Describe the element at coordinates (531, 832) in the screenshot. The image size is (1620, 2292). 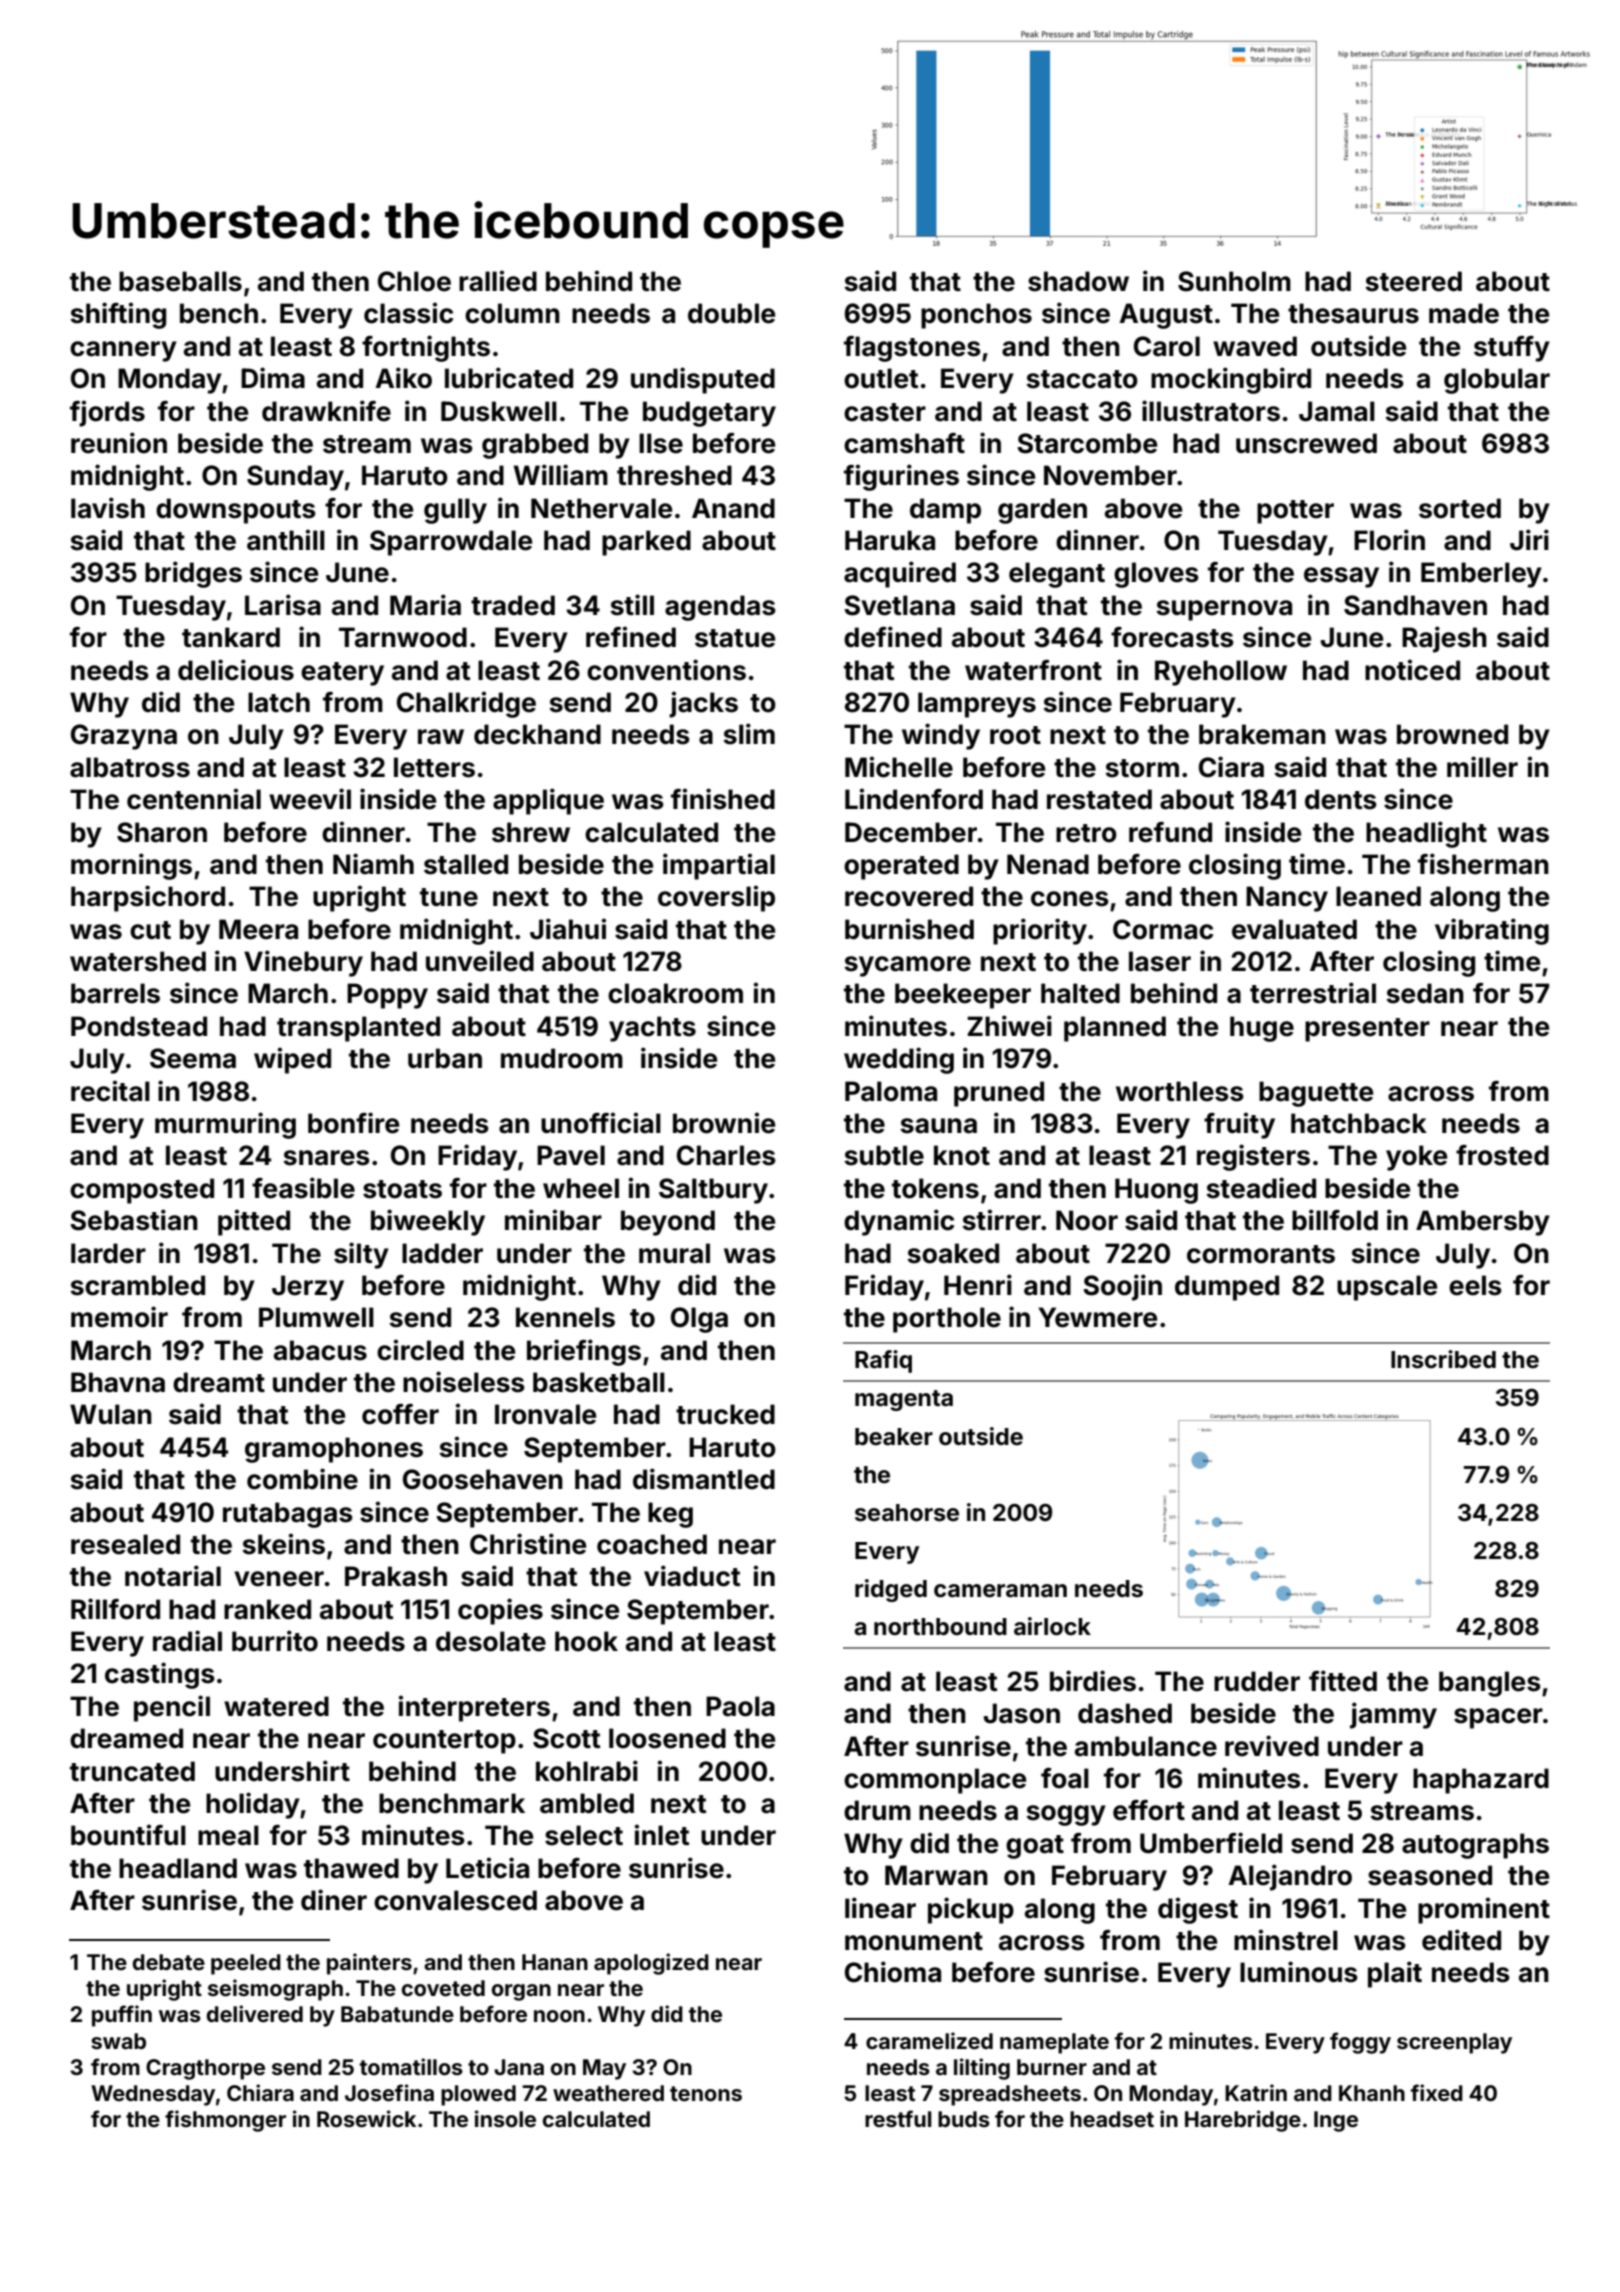
I see `shrew` at that location.
